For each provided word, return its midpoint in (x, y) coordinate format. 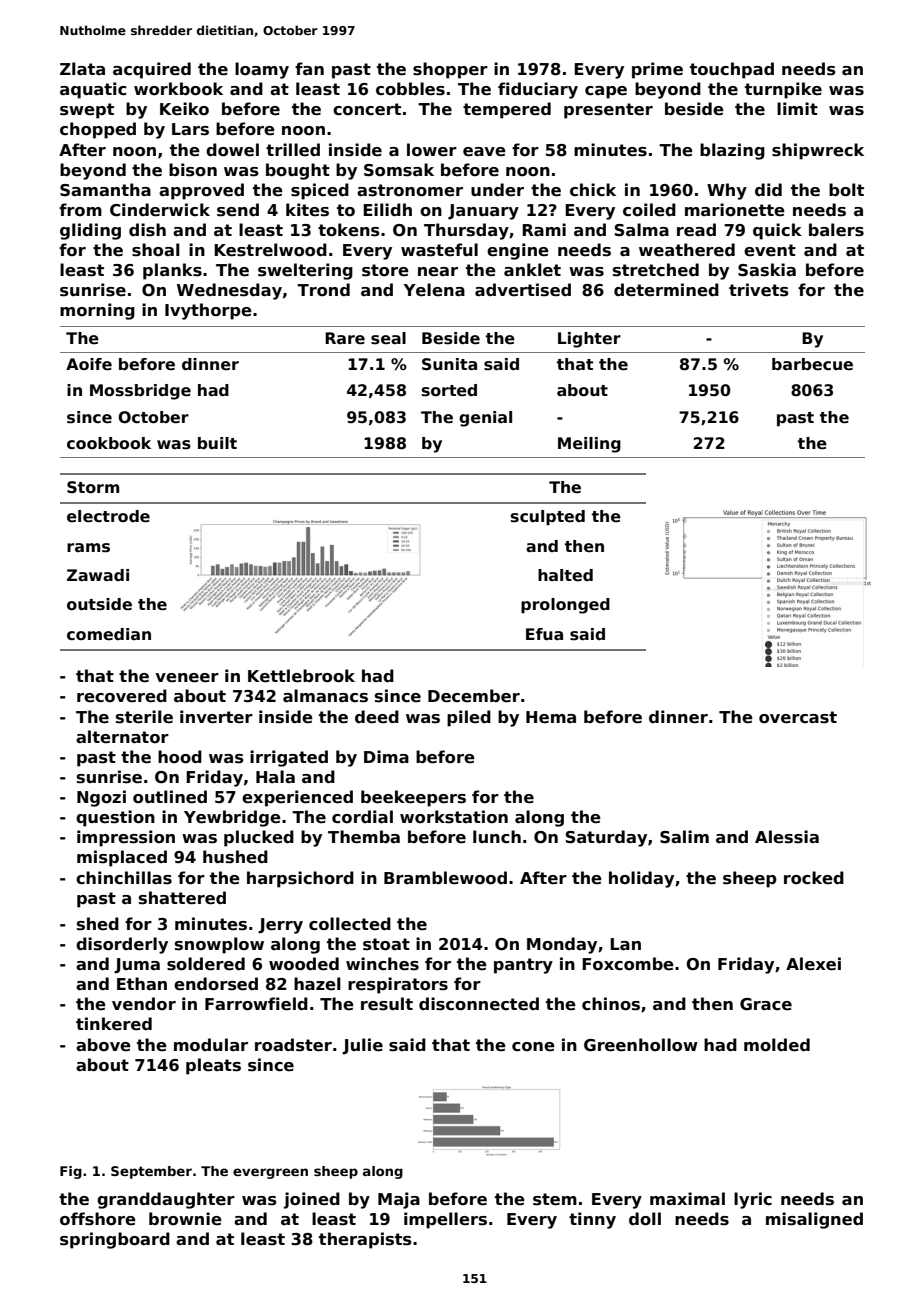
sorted (449, 390)
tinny (592, 1220)
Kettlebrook (301, 676)
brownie (185, 1219)
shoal (156, 250)
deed (377, 717)
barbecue (812, 364)
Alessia (787, 837)
